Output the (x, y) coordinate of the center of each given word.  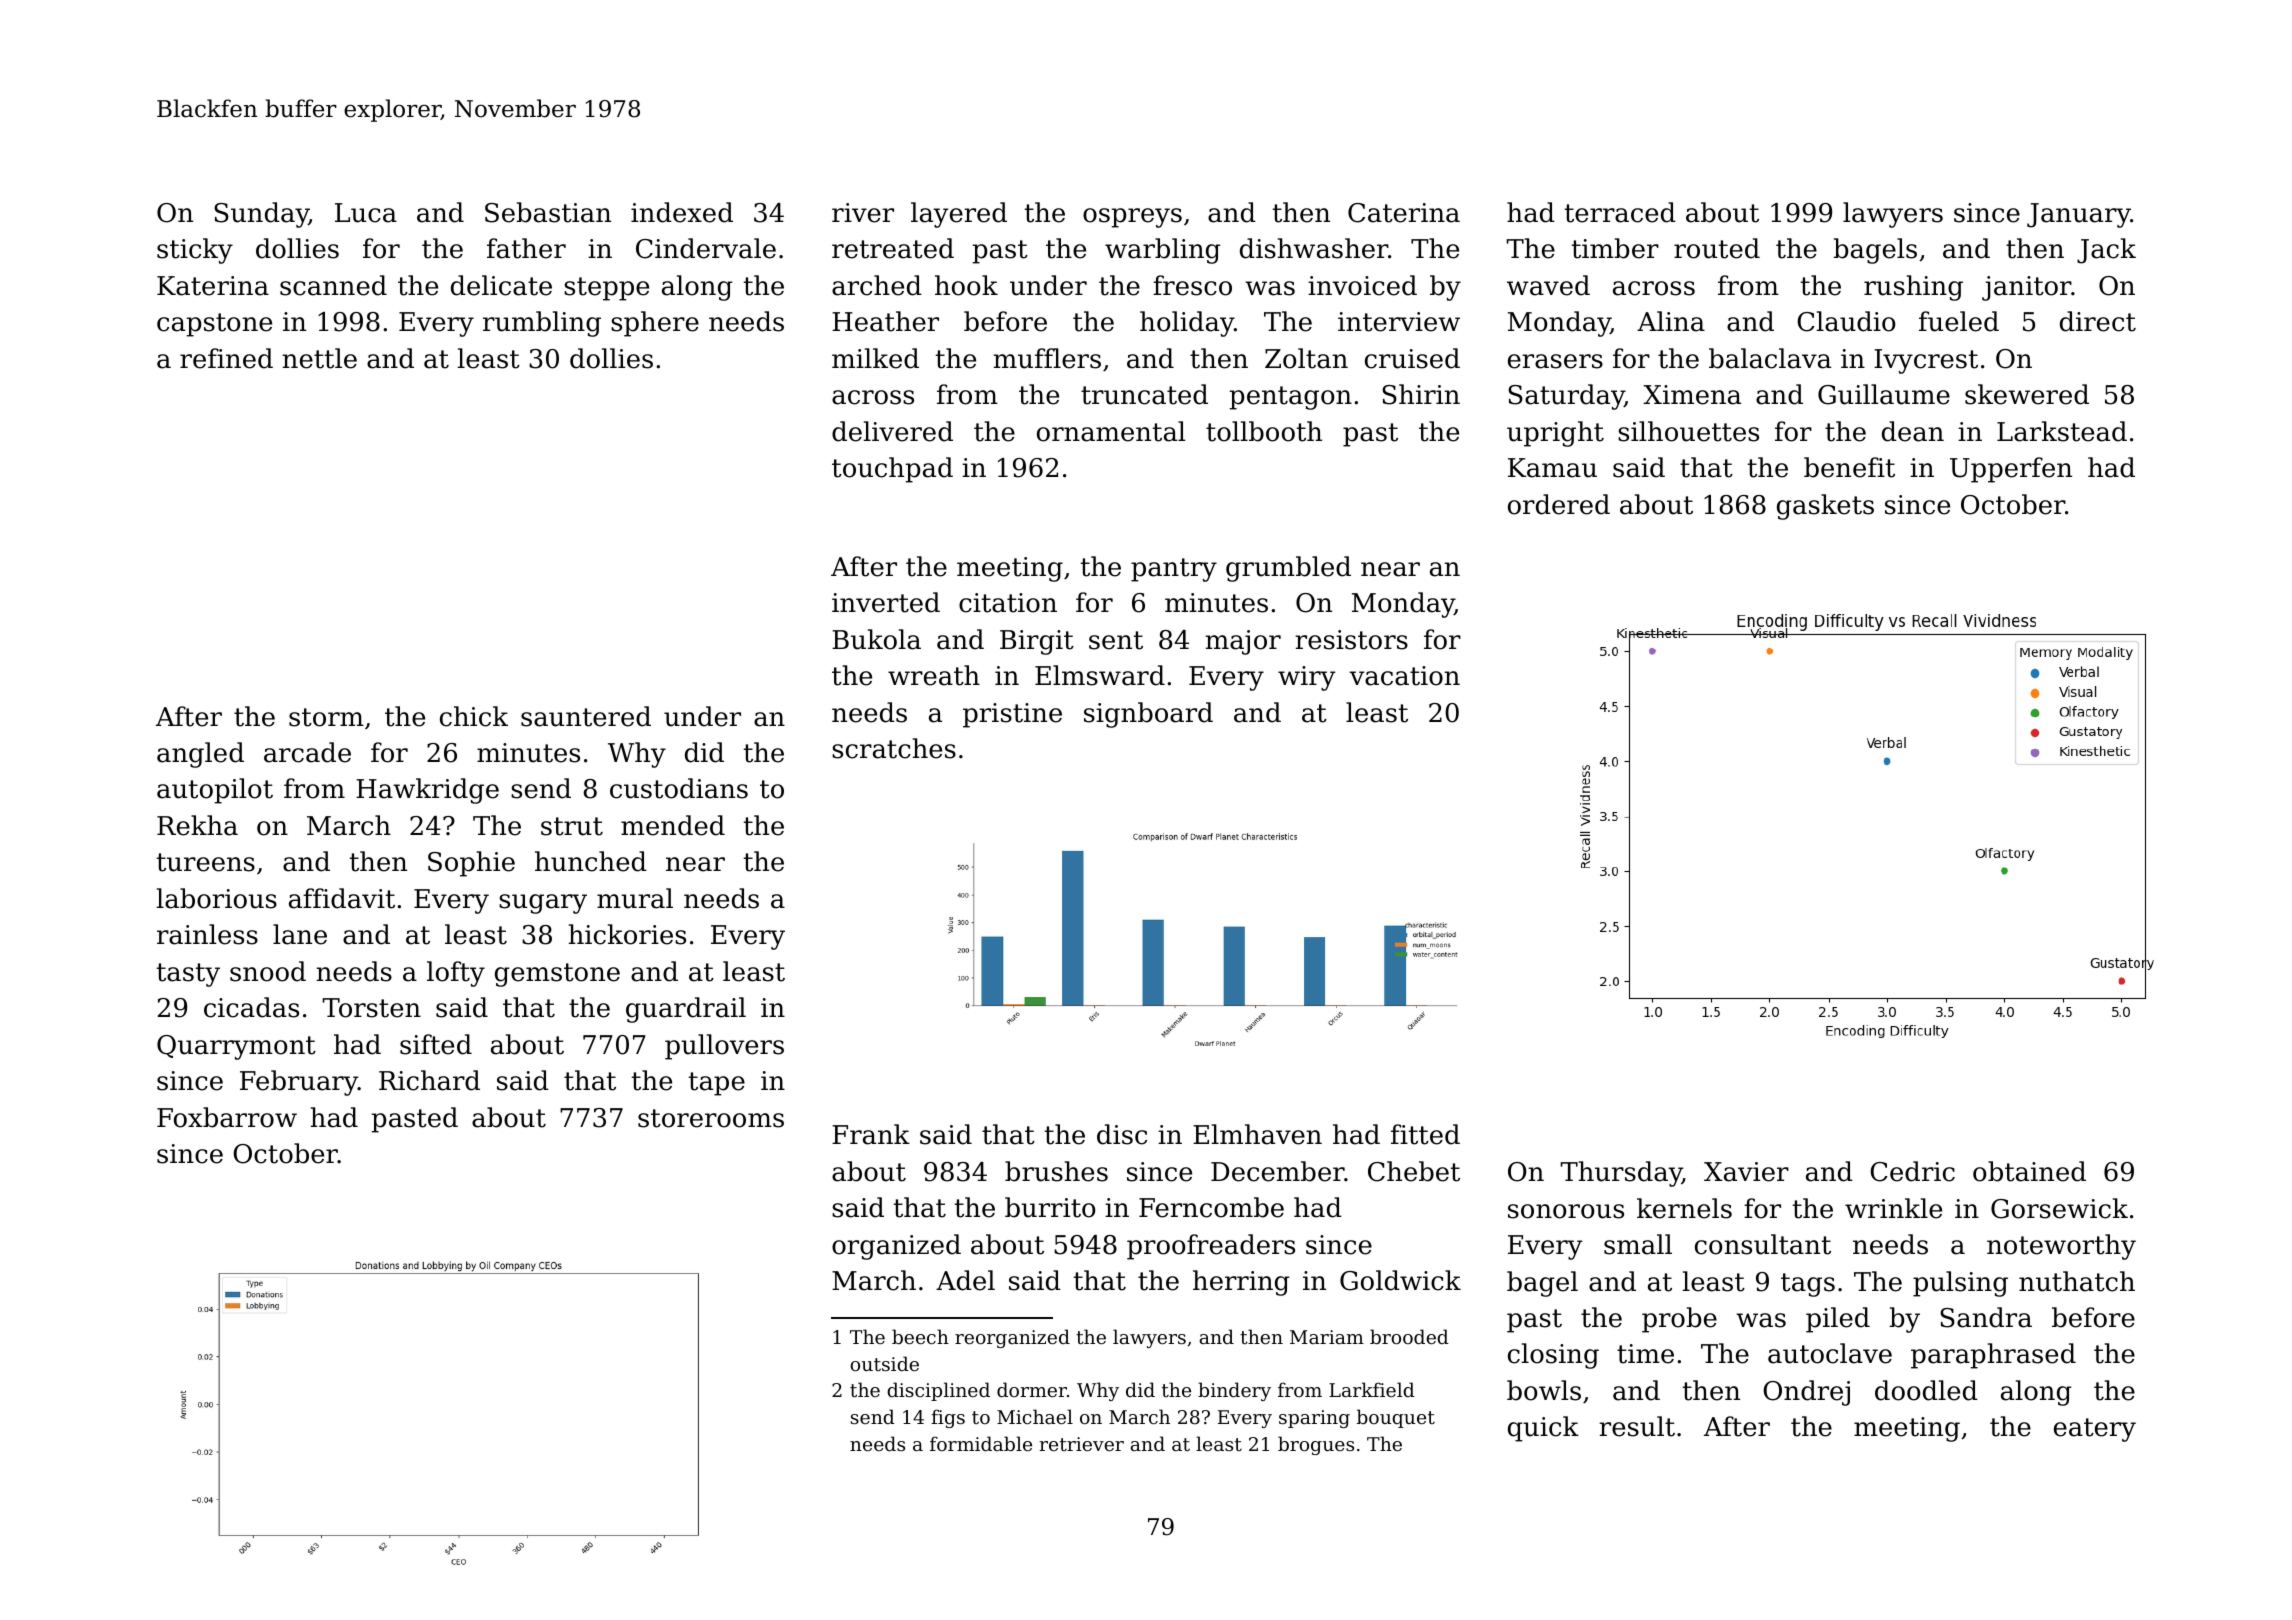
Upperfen (2011, 470)
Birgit (1037, 642)
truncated (1144, 394)
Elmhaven (1257, 1134)
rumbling (542, 324)
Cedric (1912, 1171)
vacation (1404, 676)
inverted (886, 602)
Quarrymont (236, 1047)
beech (920, 1336)
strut (572, 826)
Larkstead (2062, 431)
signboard (1148, 715)
